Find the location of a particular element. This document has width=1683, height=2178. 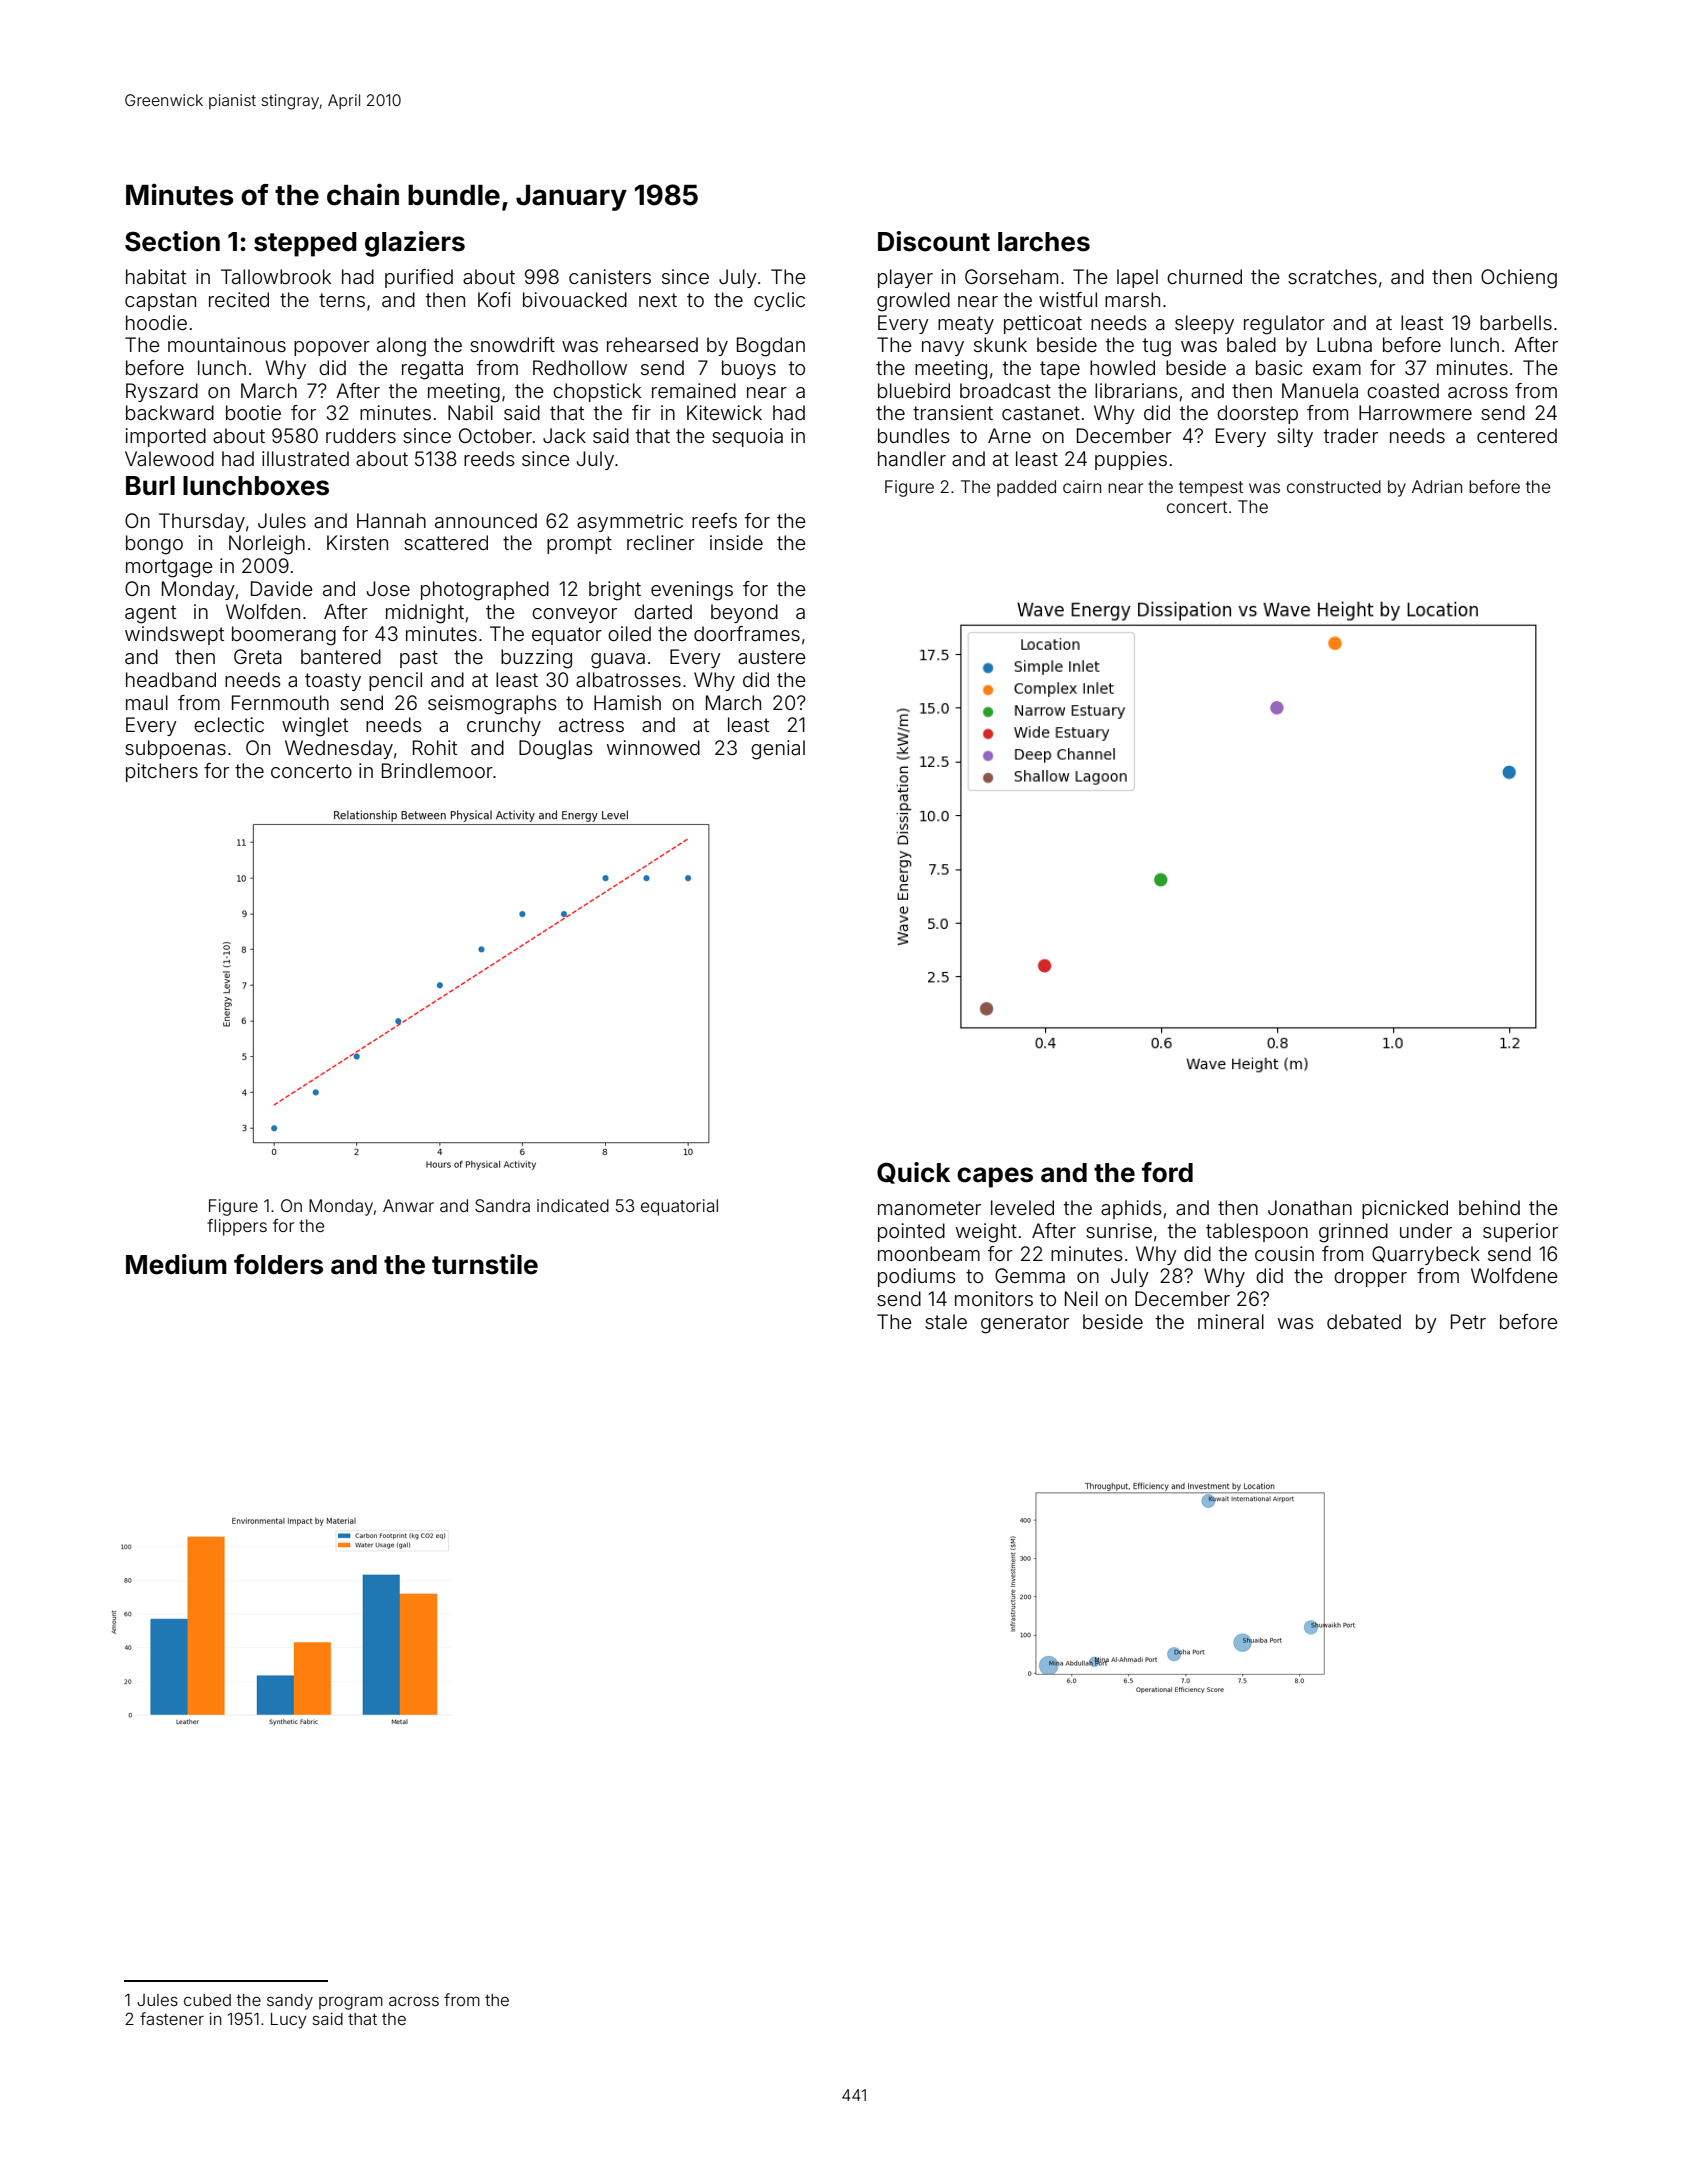

flippers is located at coordinates (237, 1227).
